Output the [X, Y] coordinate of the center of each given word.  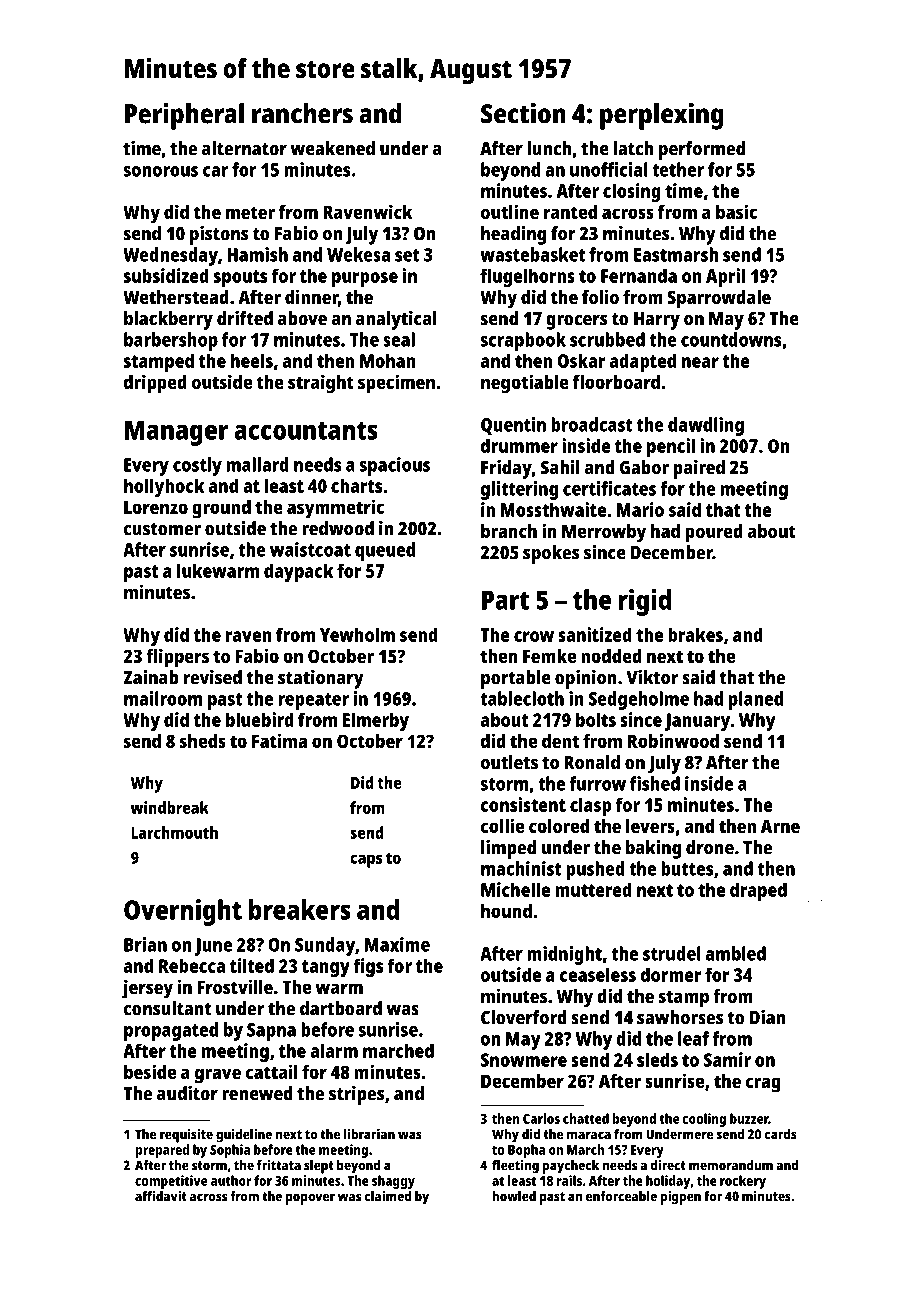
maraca [589, 1135]
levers [650, 826]
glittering [519, 490]
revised [213, 677]
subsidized [166, 275]
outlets [509, 762]
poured [714, 533]
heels [252, 360]
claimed [387, 1196]
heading [513, 235]
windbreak [170, 807]
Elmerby [376, 721]
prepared [162, 1151]
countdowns [731, 339]
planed [756, 700]
